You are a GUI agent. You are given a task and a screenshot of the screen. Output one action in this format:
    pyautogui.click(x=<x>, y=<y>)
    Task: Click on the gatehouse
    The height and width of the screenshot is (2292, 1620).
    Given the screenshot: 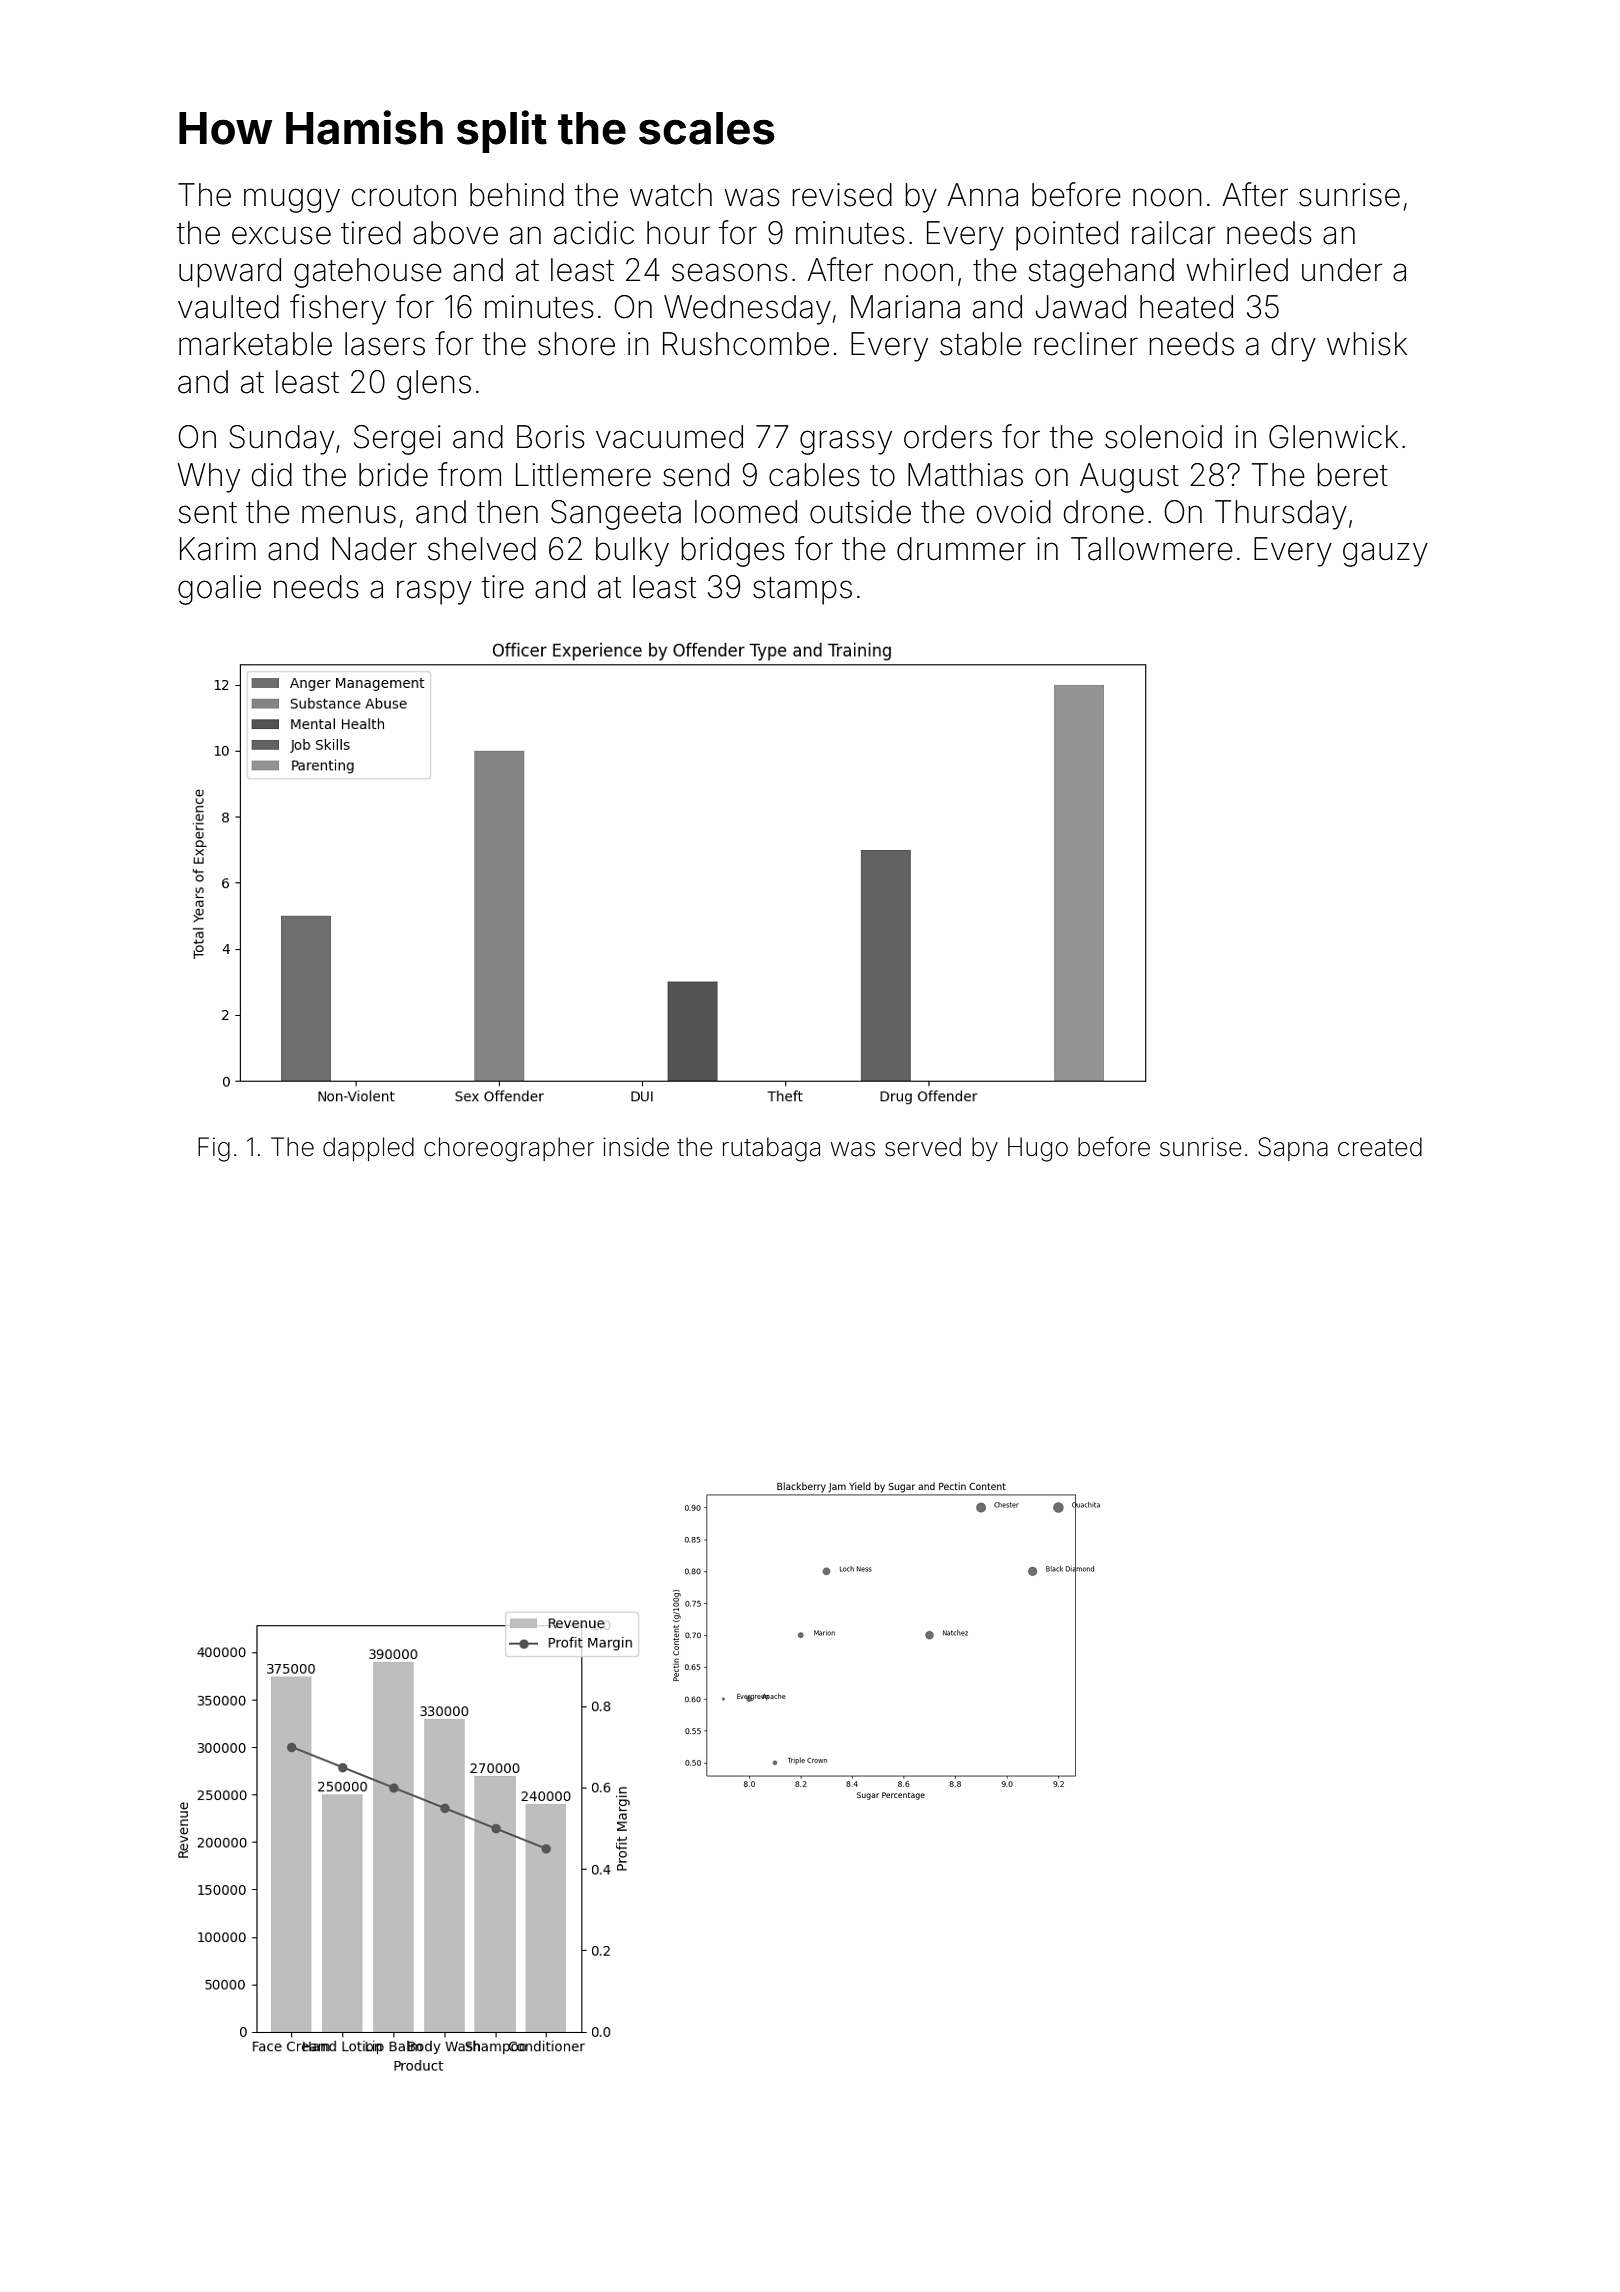 What is the action you would take?
    pyautogui.click(x=368, y=273)
